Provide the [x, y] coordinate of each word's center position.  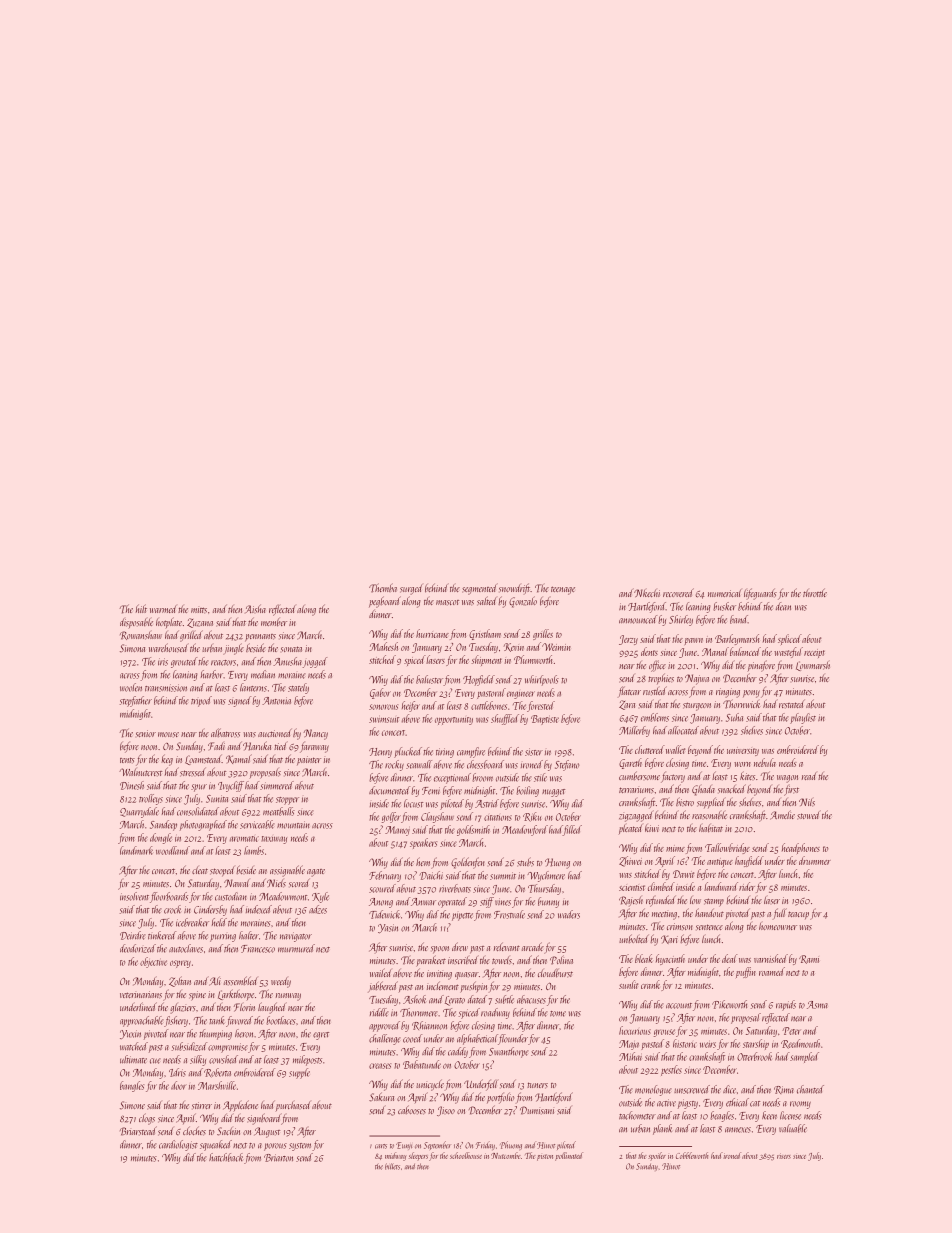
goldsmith [473, 830]
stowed [809, 815]
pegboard [385, 602]
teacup [798, 915]
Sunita [217, 799]
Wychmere [546, 876]
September [437, 1145]
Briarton [278, 1158]
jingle [233, 649]
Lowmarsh [813, 666]
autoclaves [186, 948]
